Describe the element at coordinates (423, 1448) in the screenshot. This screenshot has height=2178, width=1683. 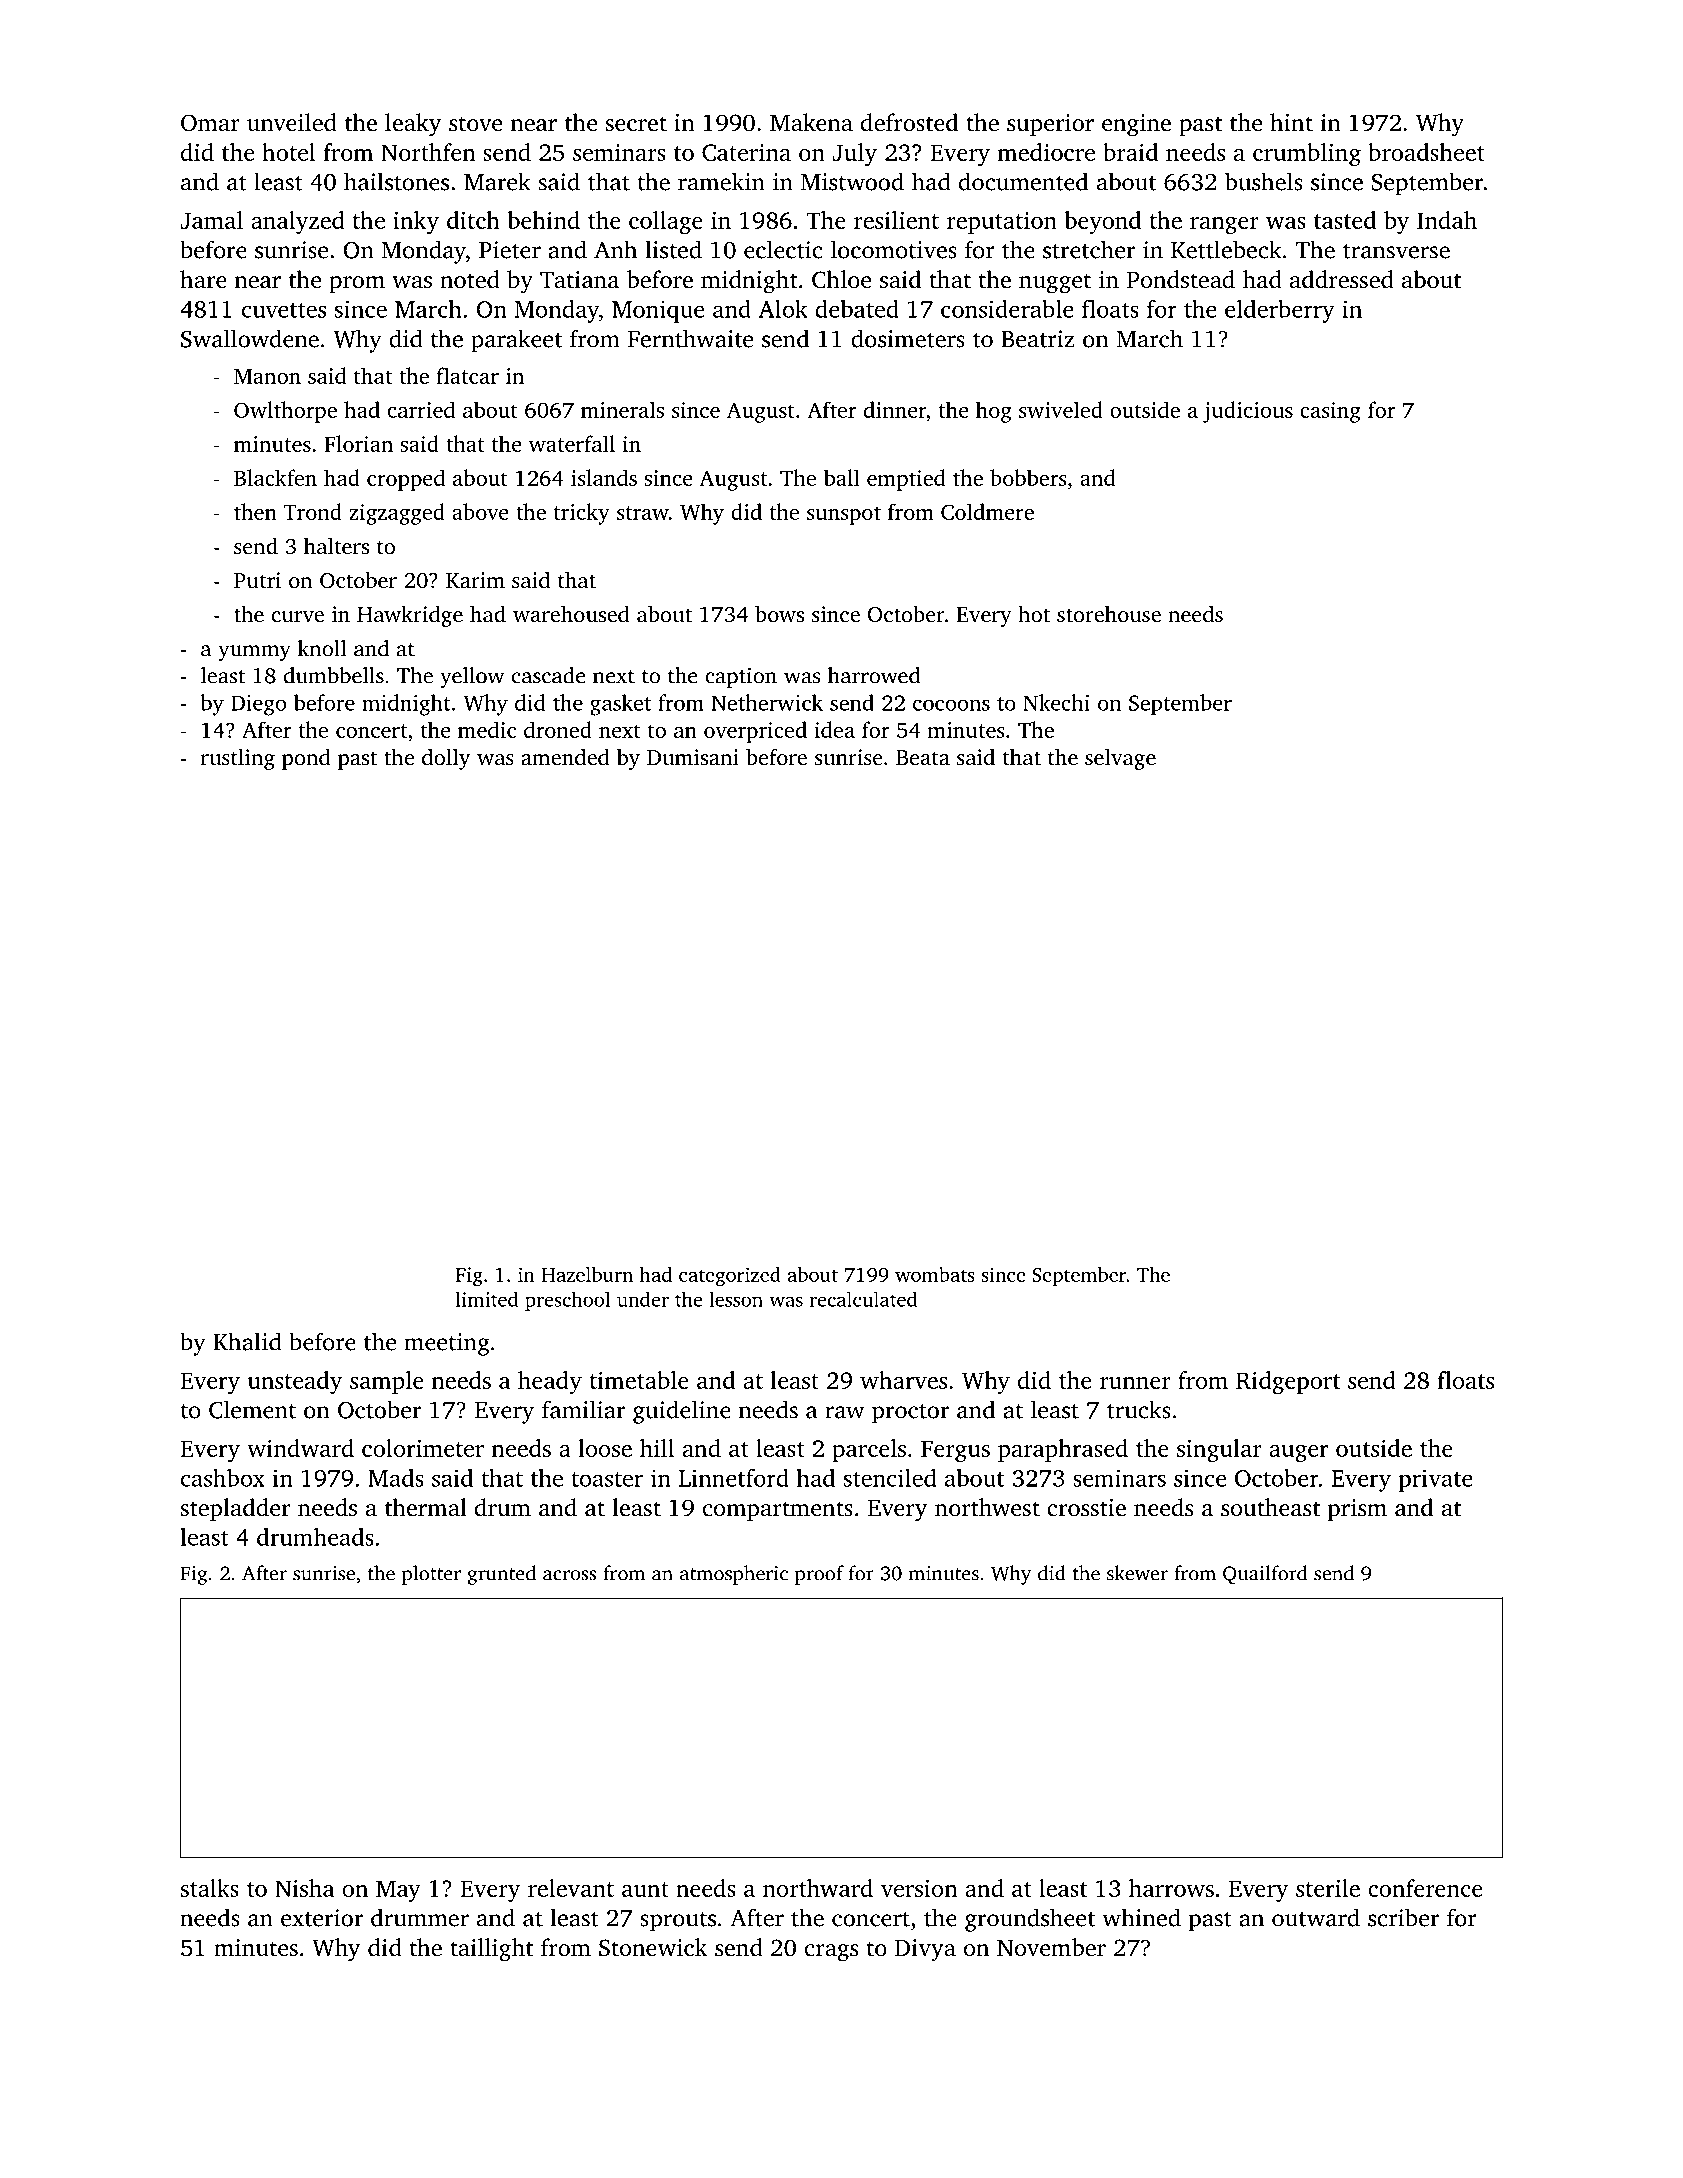
I see `colorimeter` at that location.
